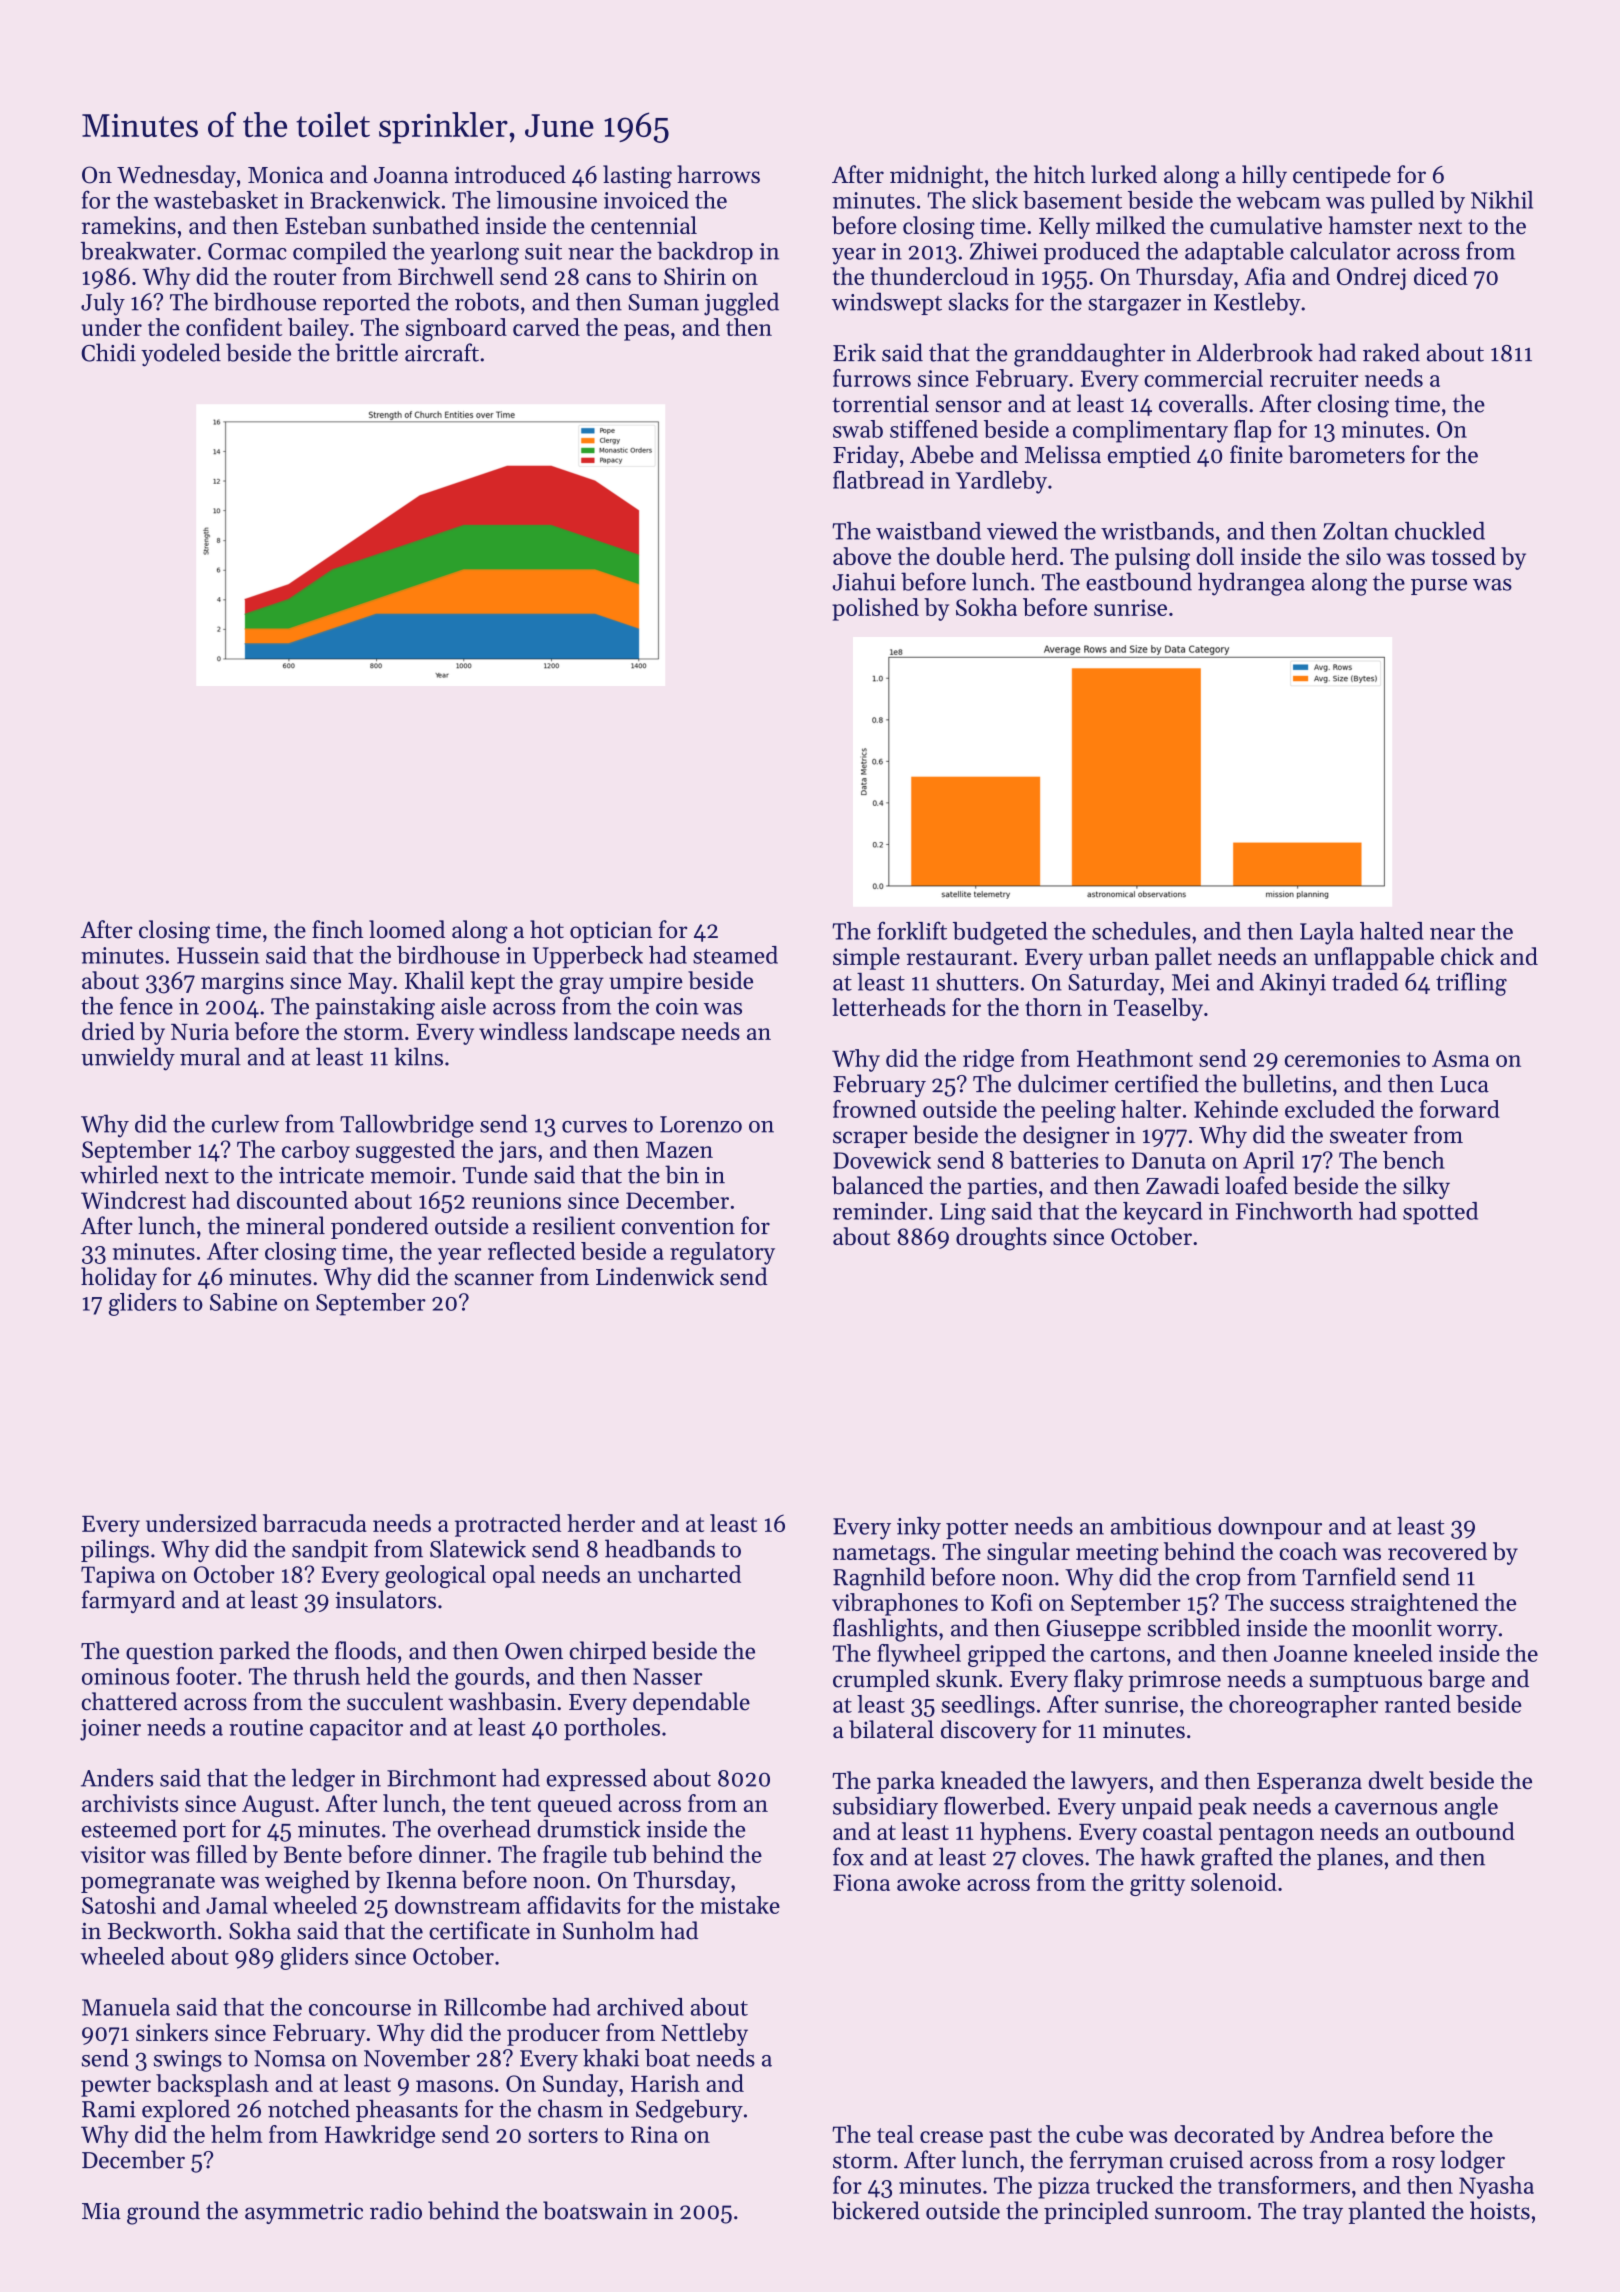 Image resolution: width=1620 pixels, height=2292 pixels. I want to click on succulent, so click(395, 1701).
